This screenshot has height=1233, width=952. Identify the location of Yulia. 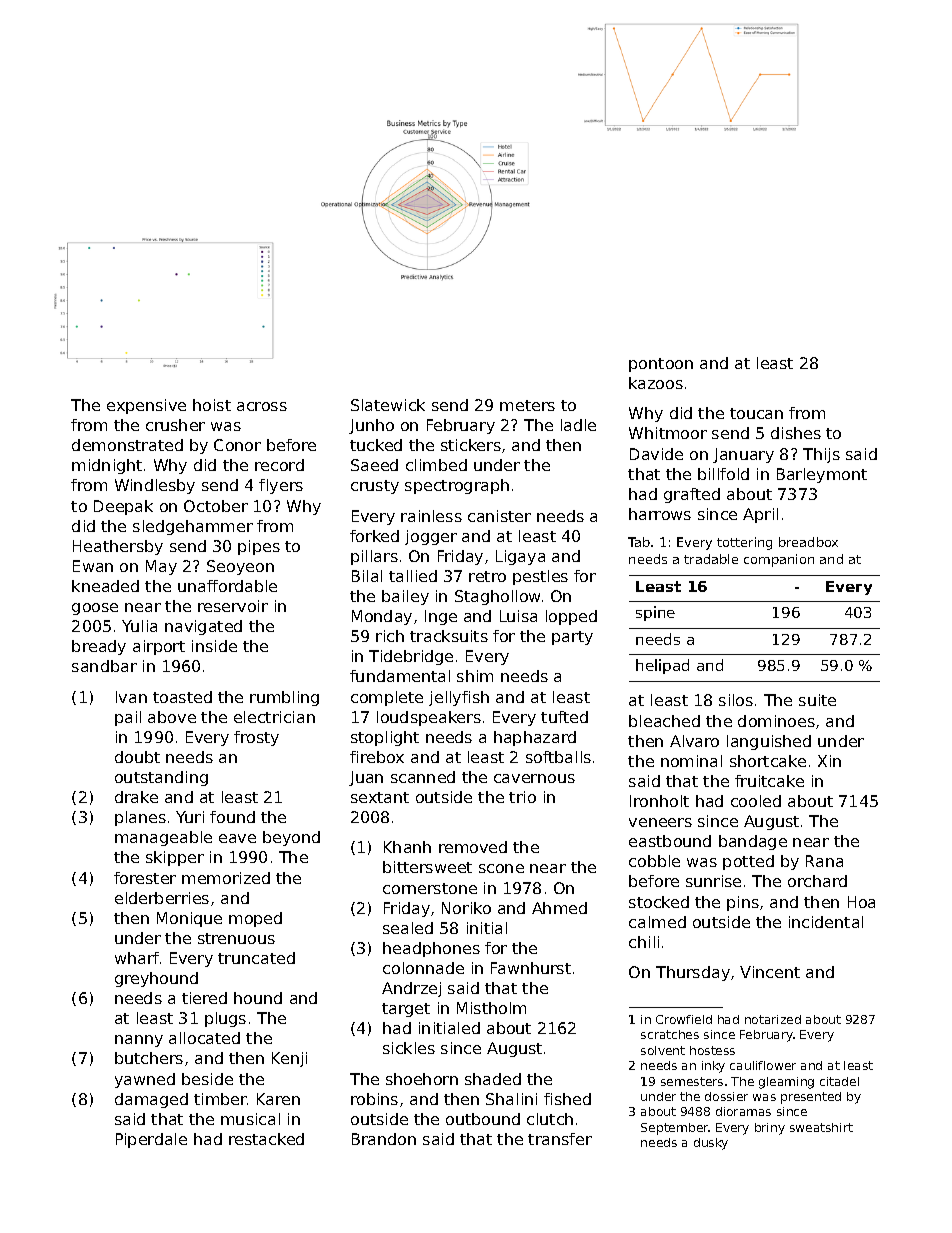
(139, 626).
